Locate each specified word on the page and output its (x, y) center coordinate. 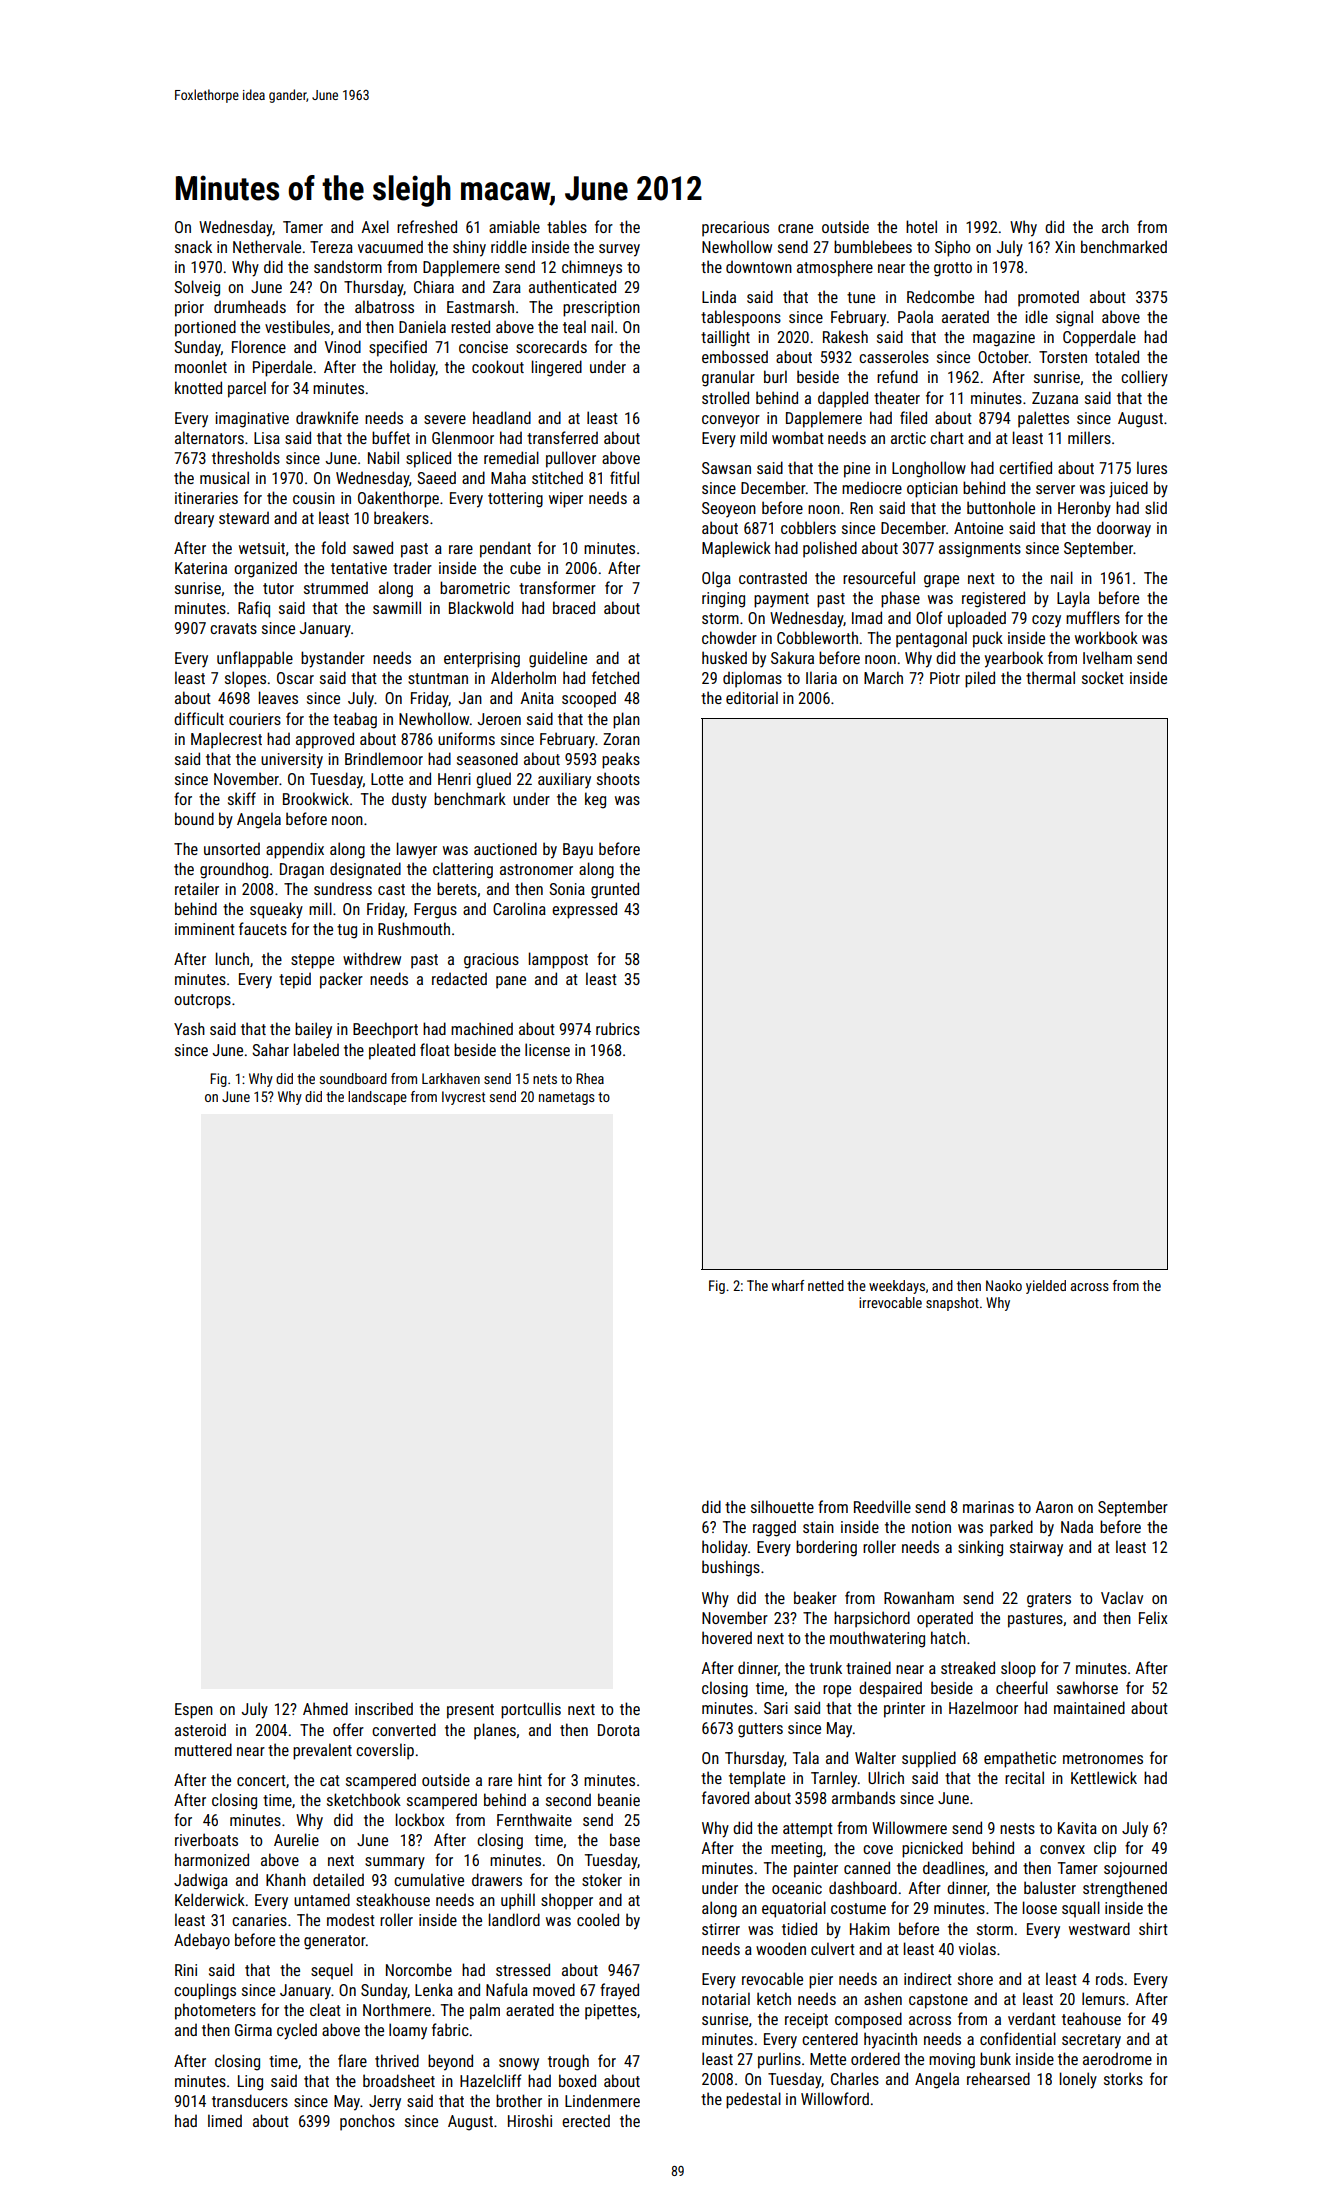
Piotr (945, 678)
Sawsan (726, 468)
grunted (615, 890)
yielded (1046, 1287)
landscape (377, 1098)
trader (412, 567)
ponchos (367, 2122)
